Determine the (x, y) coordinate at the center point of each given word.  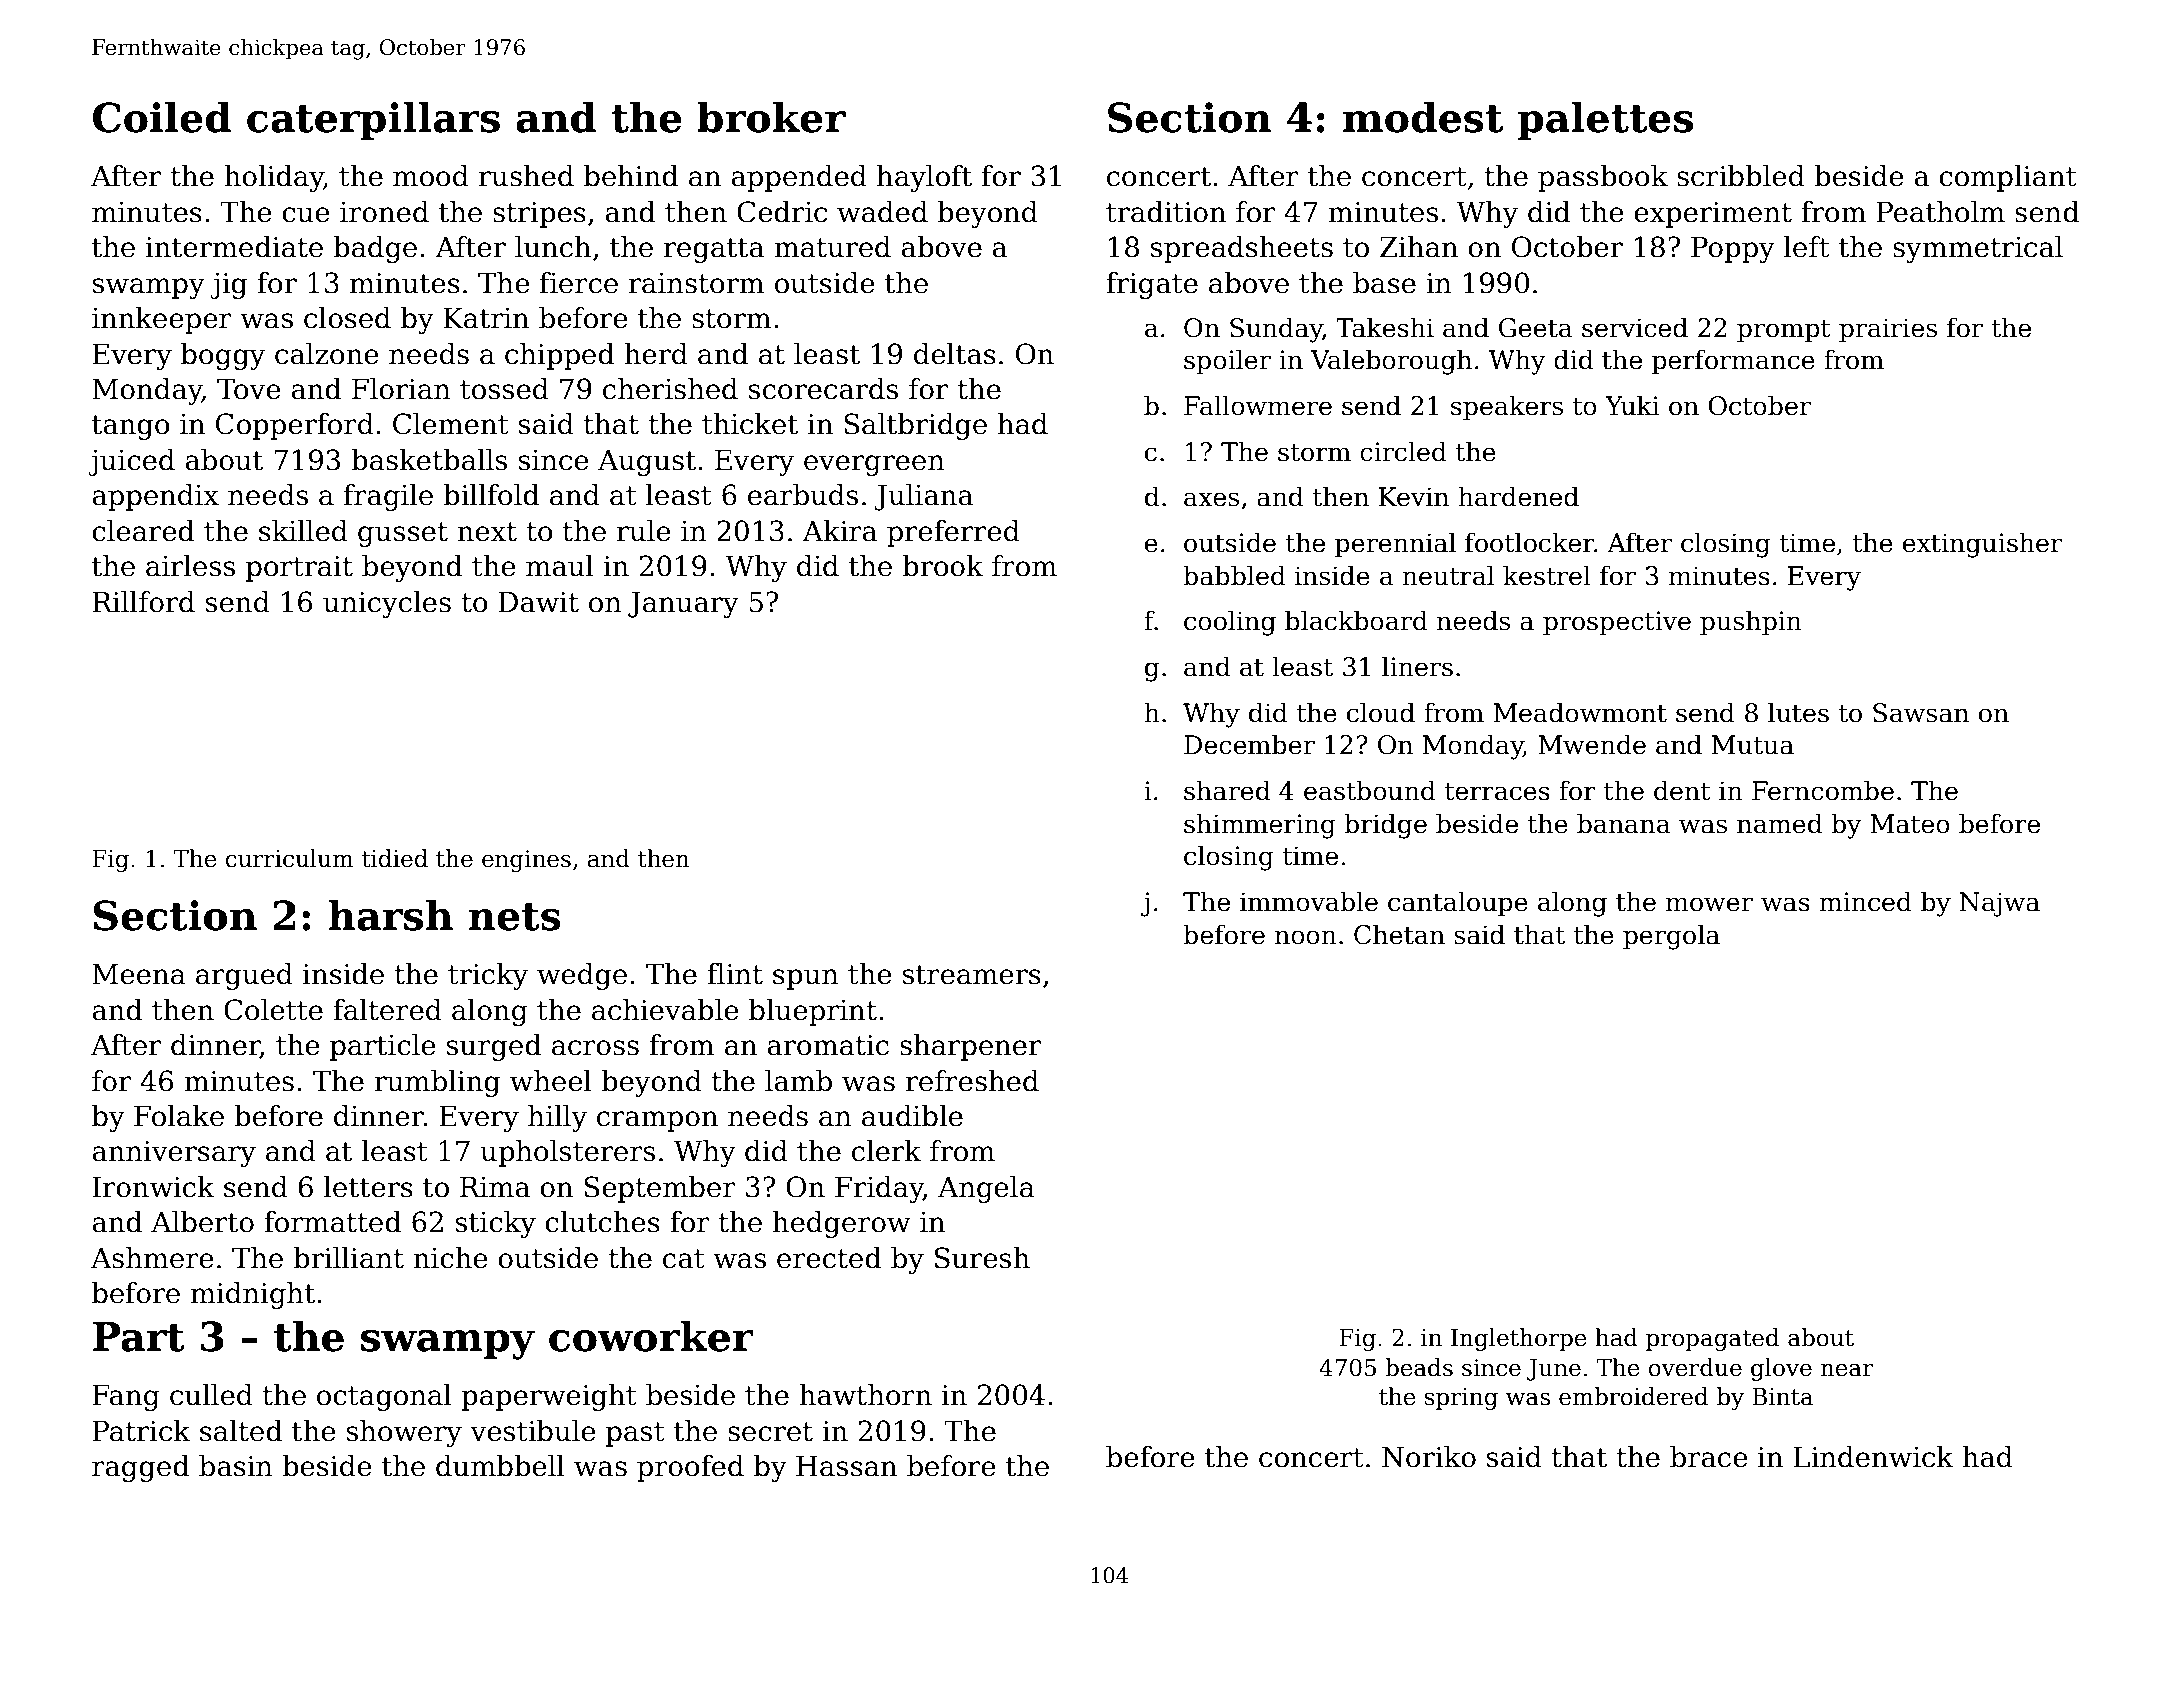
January (683, 605)
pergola (1671, 937)
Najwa (2000, 904)
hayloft (924, 178)
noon (1306, 937)
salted (241, 1431)
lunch (553, 247)
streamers (972, 975)
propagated (1712, 1339)
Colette (273, 1010)
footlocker (1529, 542)
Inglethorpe (1518, 1339)
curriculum (290, 858)
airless (190, 566)
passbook (1603, 178)
